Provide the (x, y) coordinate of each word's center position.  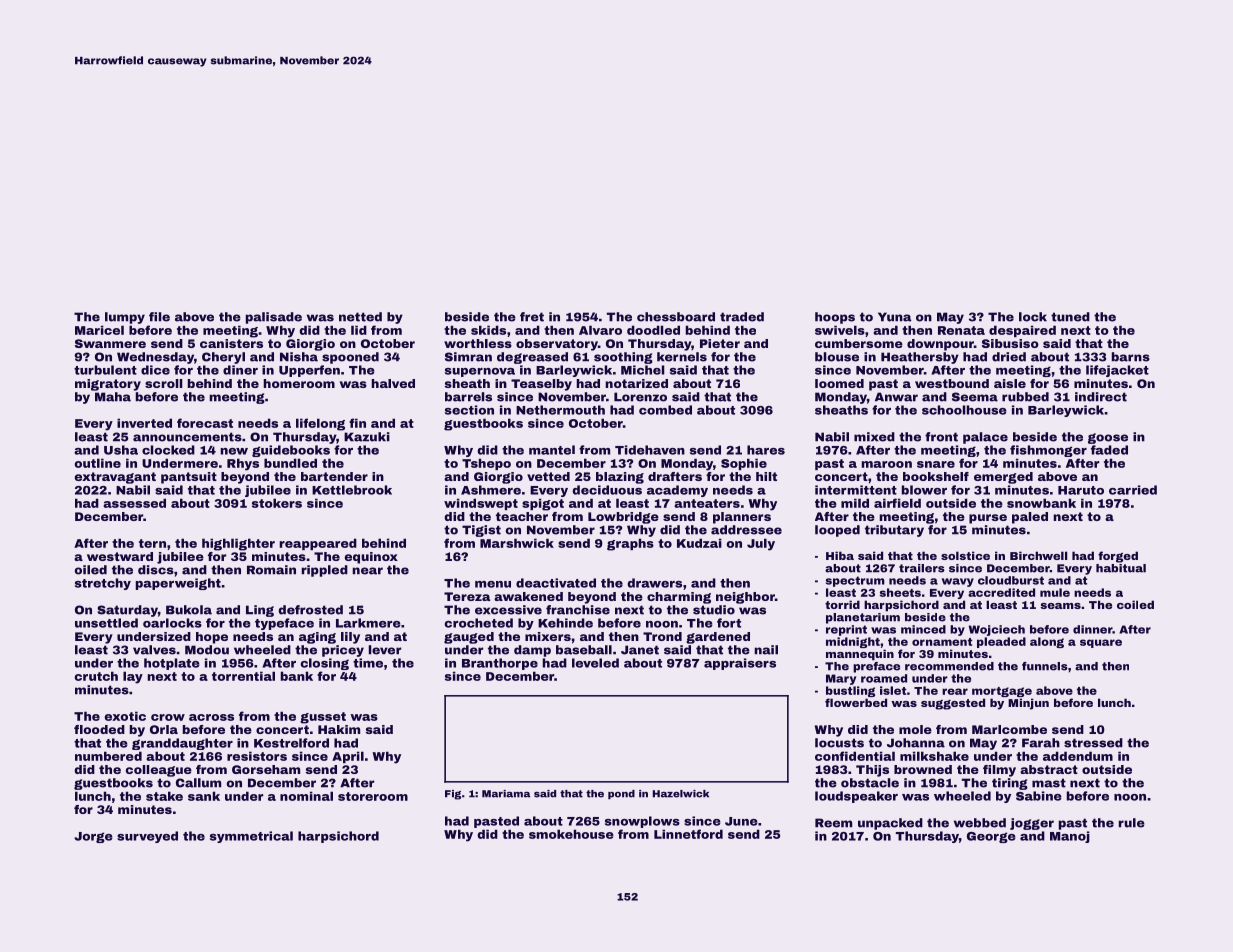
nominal (306, 796)
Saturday (127, 611)
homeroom (299, 383)
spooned (350, 358)
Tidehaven (650, 450)
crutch (96, 676)
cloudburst (1011, 580)
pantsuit (189, 478)
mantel (552, 450)
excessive (508, 610)
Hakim (339, 729)
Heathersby (920, 358)
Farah (1041, 743)
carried (1133, 490)
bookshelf (936, 476)
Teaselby (541, 385)
